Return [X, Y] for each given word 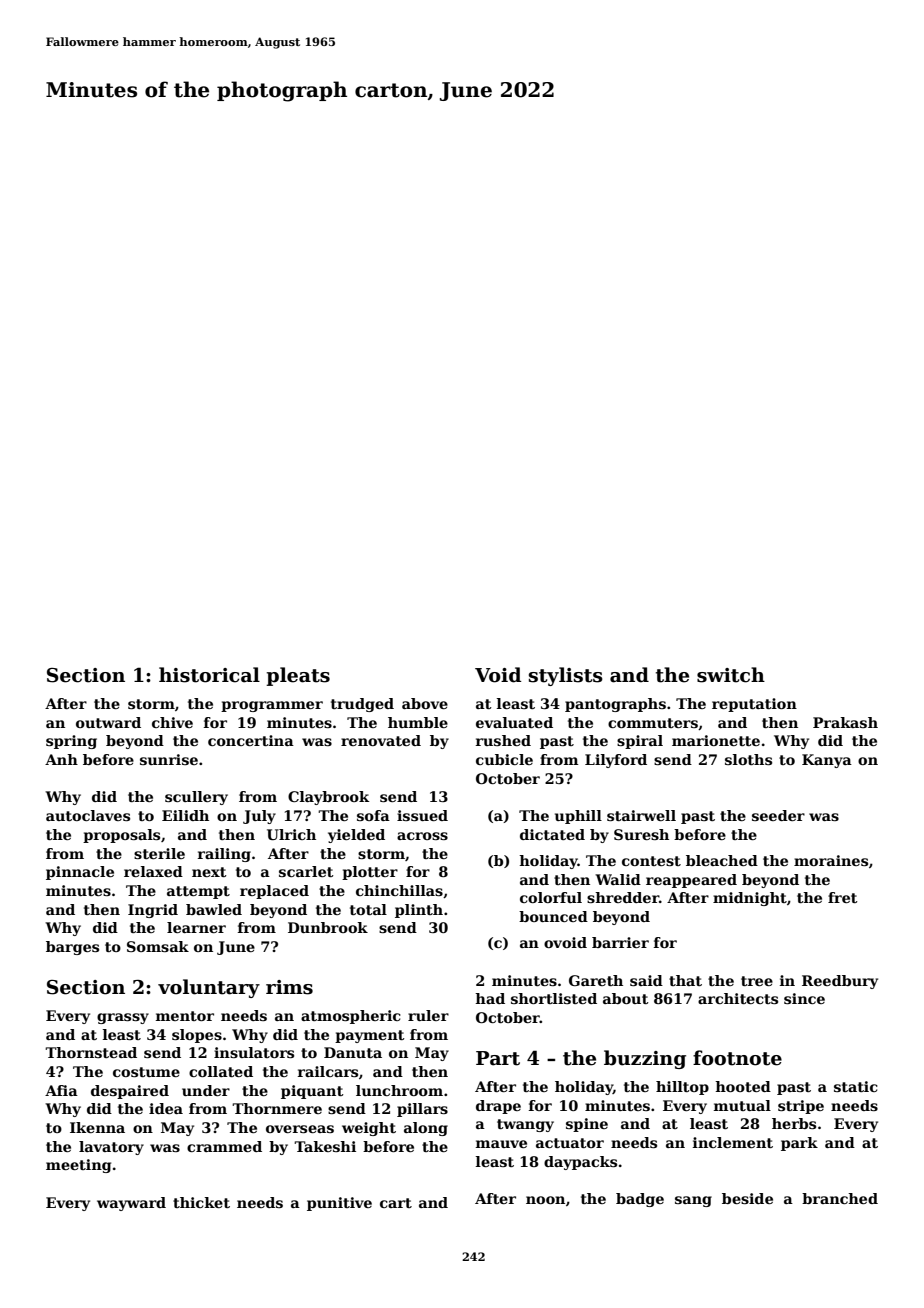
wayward [131, 1204]
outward [108, 722]
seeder [778, 815]
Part [498, 1058]
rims [289, 987]
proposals [121, 836]
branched [840, 1198]
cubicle [504, 759]
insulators [254, 1052]
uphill [578, 817]
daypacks [580, 1163]
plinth [419, 911]
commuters [653, 723]
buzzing [645, 1059]
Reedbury [840, 982]
